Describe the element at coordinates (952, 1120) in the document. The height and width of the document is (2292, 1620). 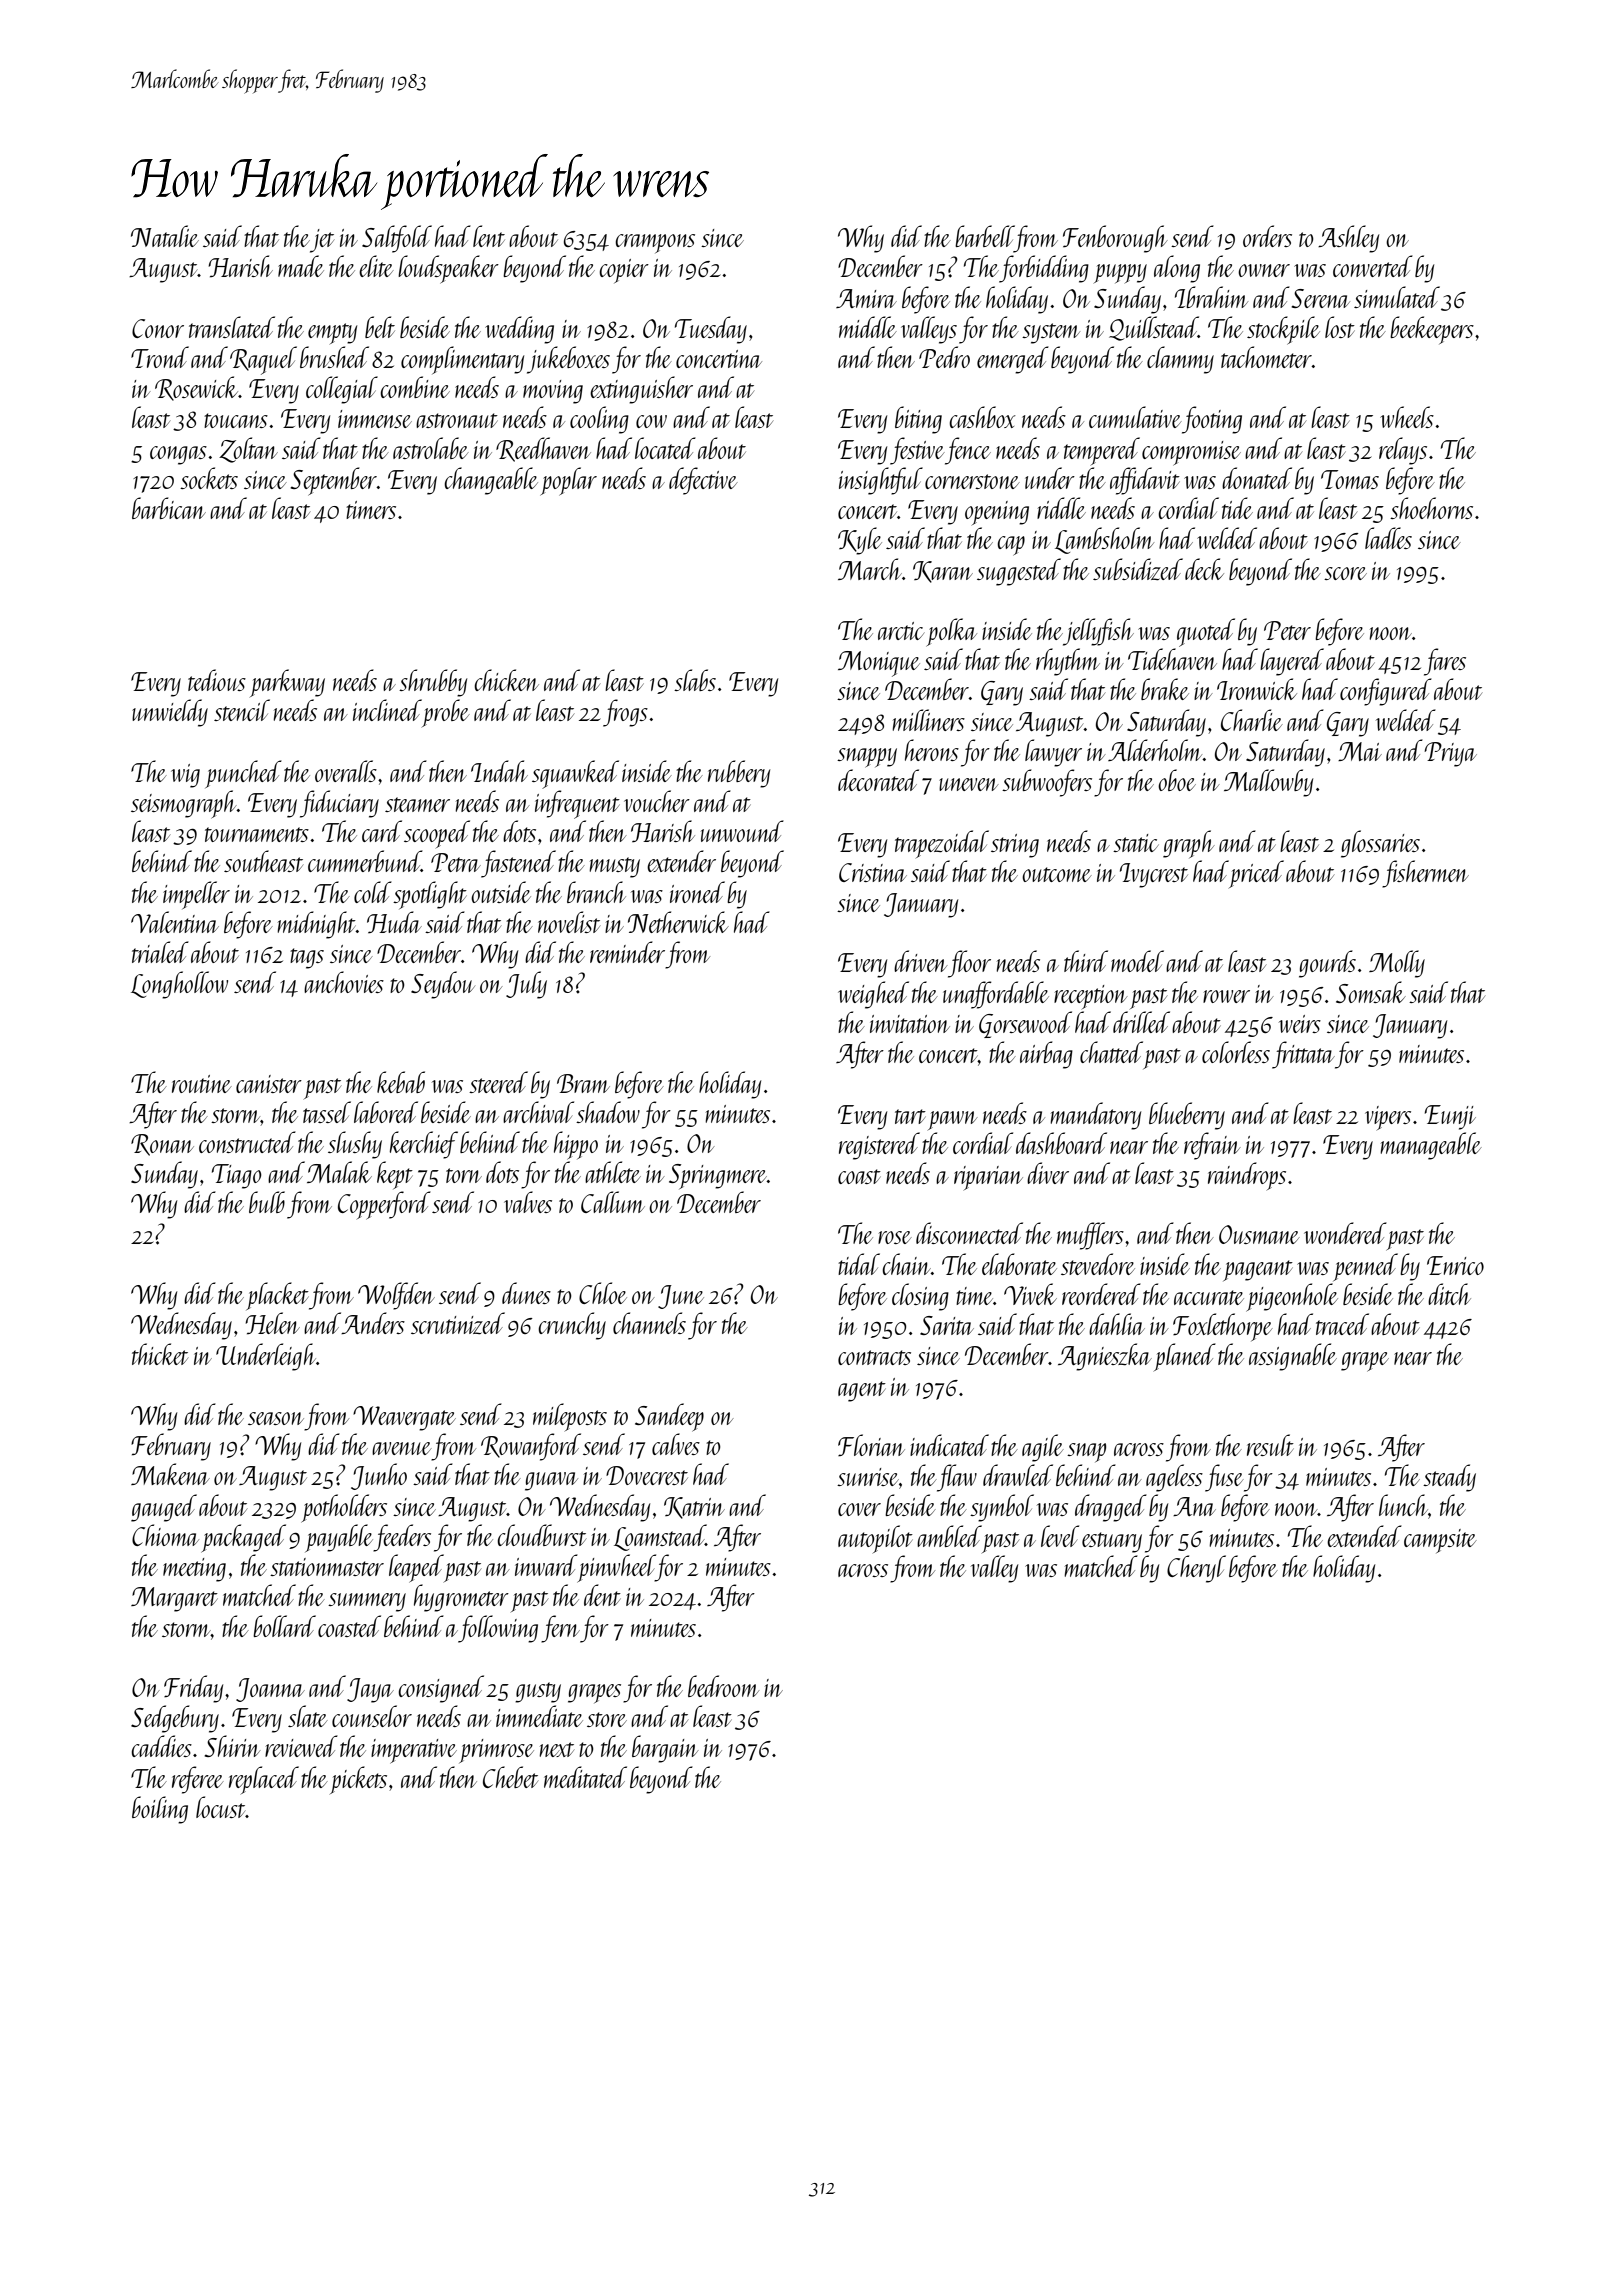
I see `pawn` at that location.
